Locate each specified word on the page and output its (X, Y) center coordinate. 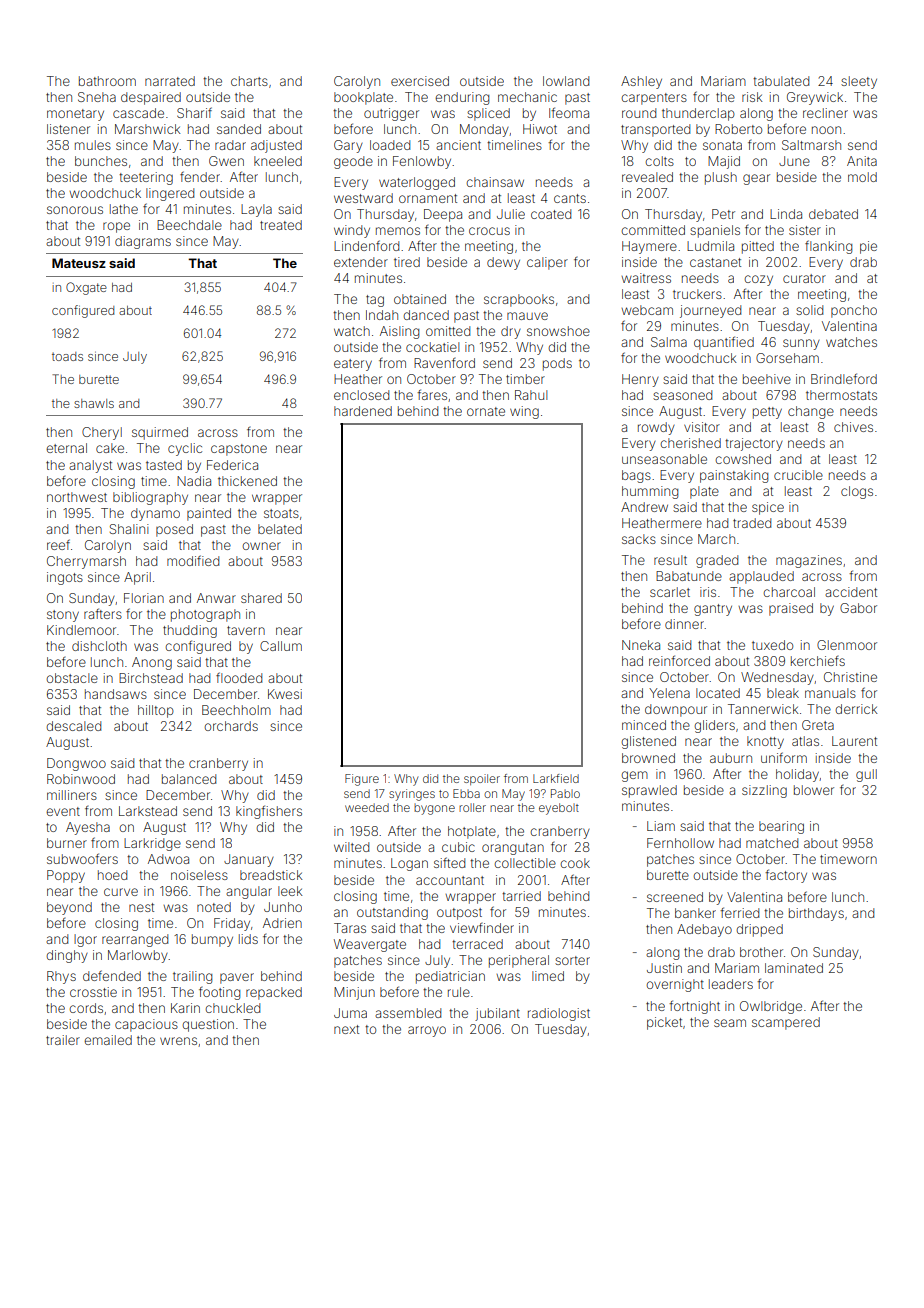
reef (58, 544)
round (639, 113)
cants (570, 198)
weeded (367, 807)
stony (63, 616)
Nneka (641, 645)
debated (833, 214)
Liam (661, 826)
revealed (647, 177)
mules (93, 145)
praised (791, 609)
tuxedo (772, 645)
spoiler (482, 779)
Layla (256, 210)
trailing (192, 977)
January (249, 860)
